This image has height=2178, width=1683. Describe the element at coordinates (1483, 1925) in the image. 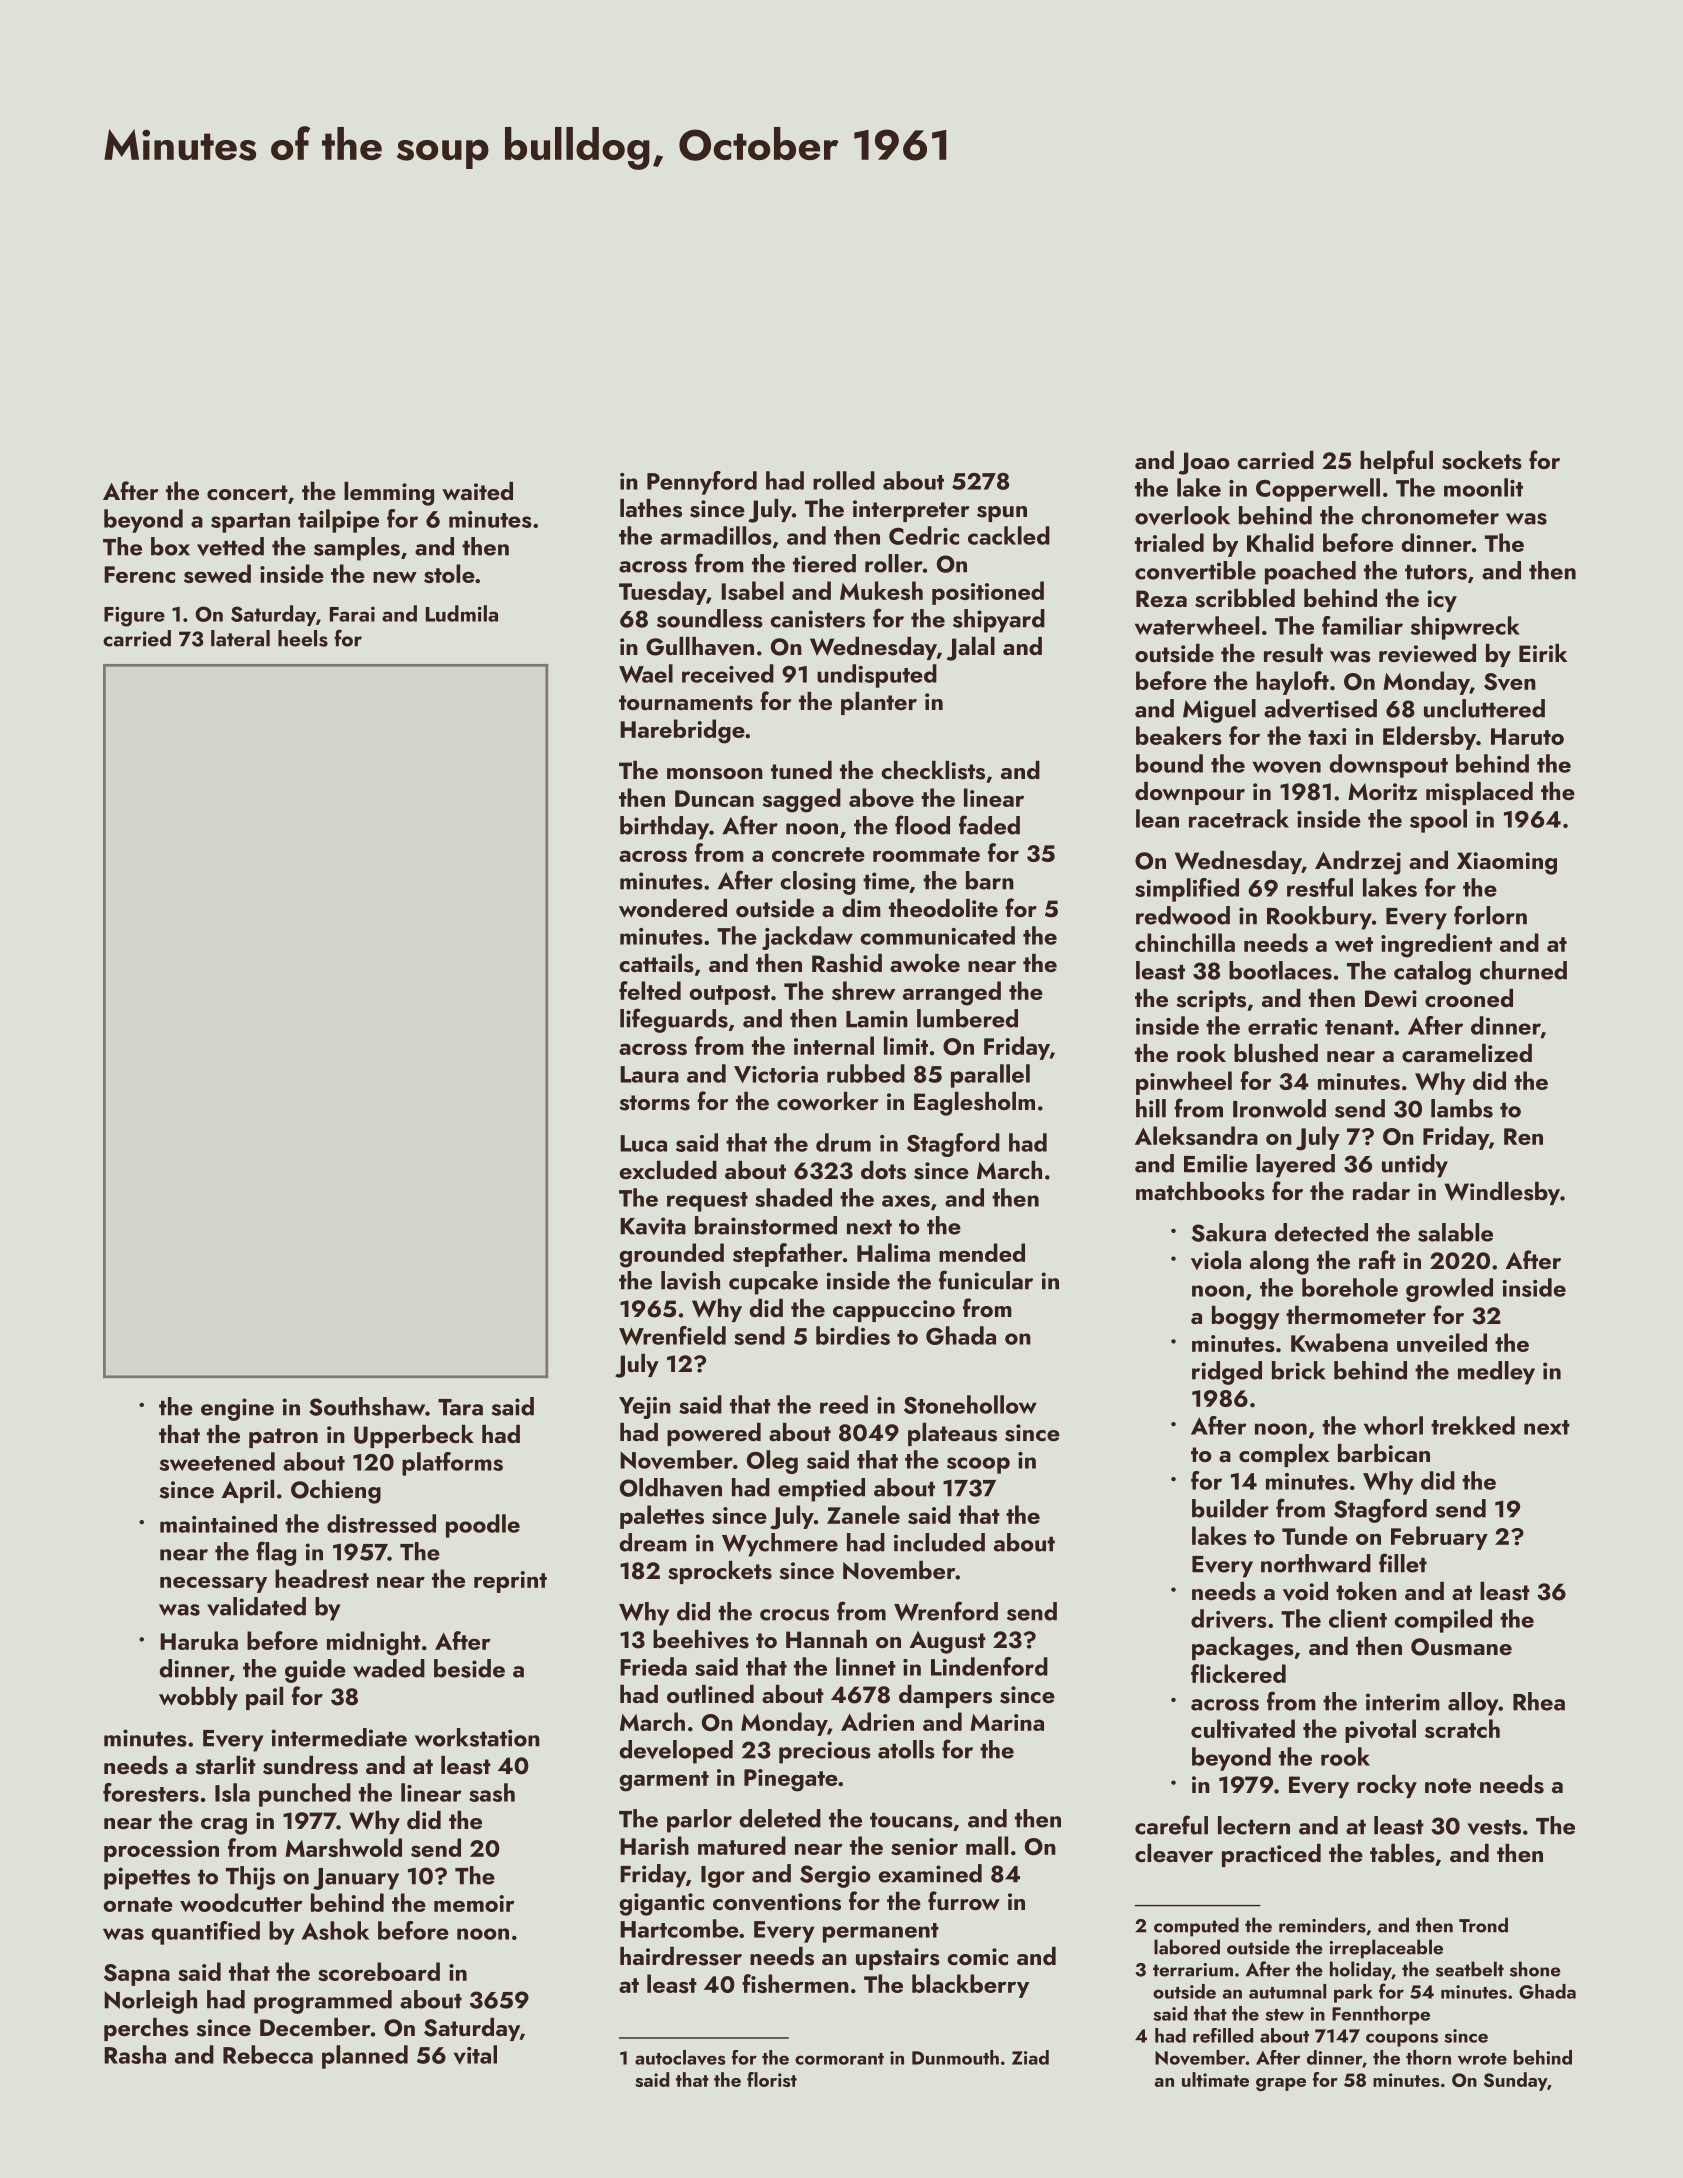

I see `Trond` at that location.
